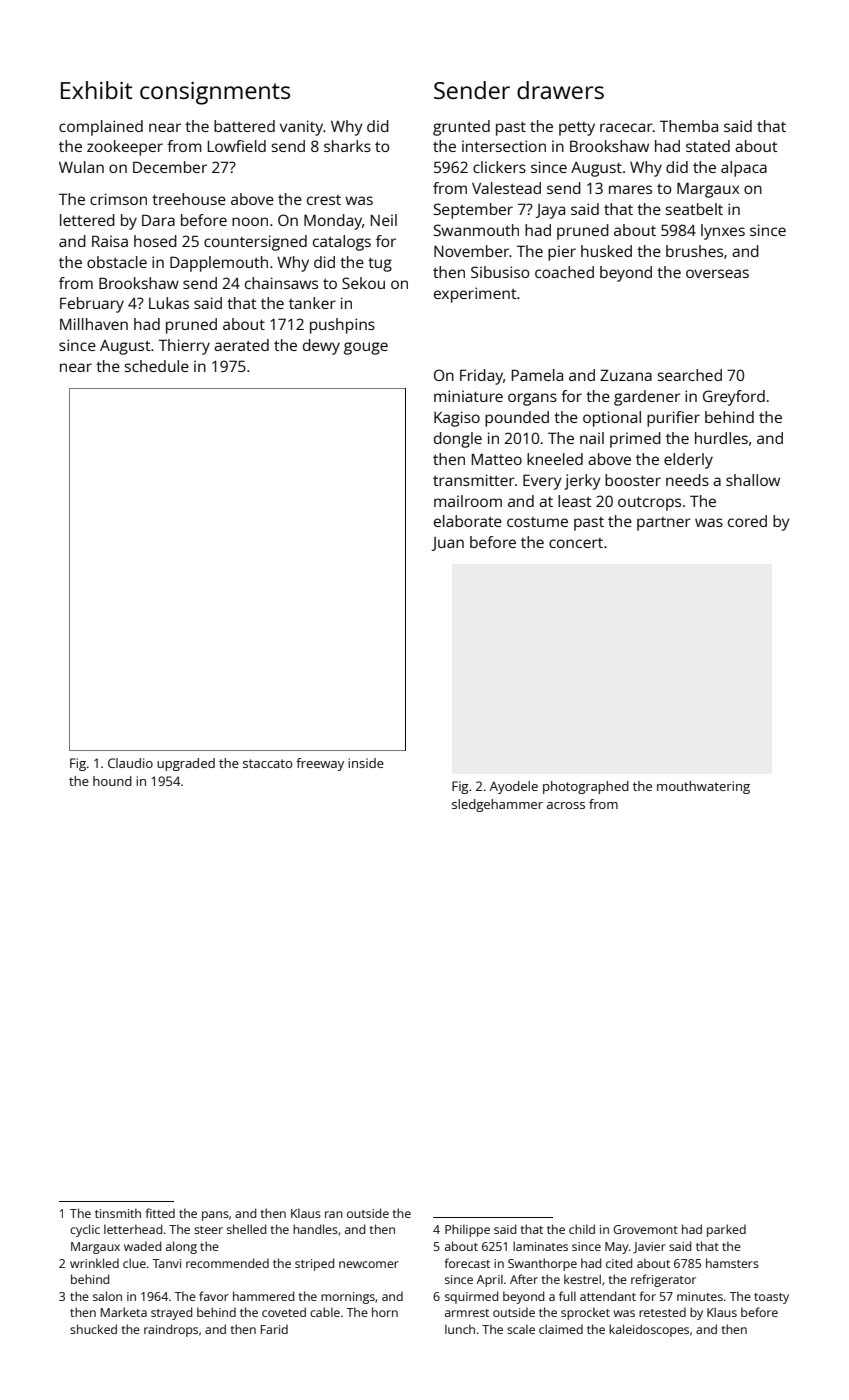 The image size is (849, 1400). What do you see at coordinates (85, 1230) in the screenshot?
I see `cyclic` at bounding box center [85, 1230].
